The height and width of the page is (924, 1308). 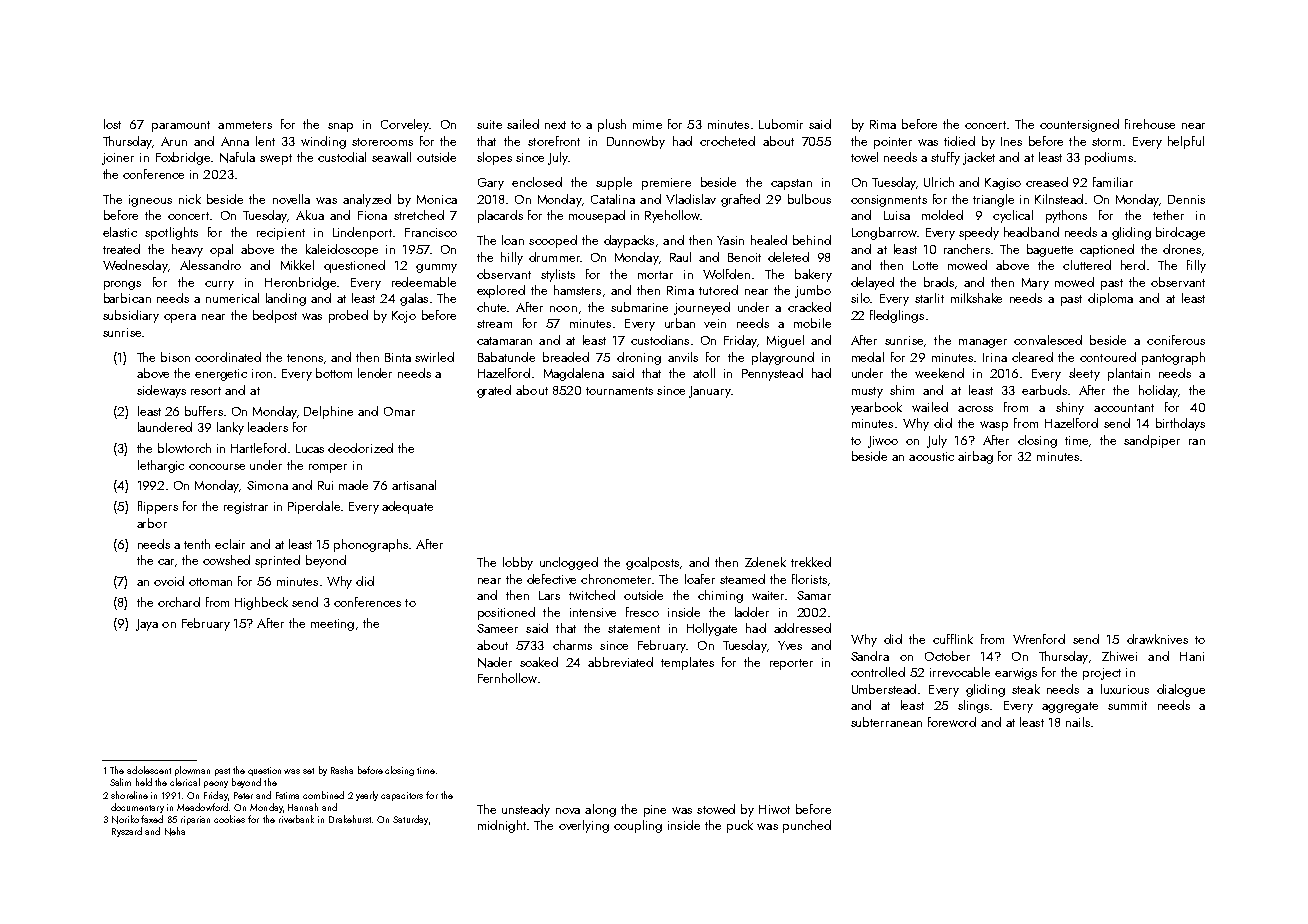 I want to click on coupling, so click(x=638, y=826).
